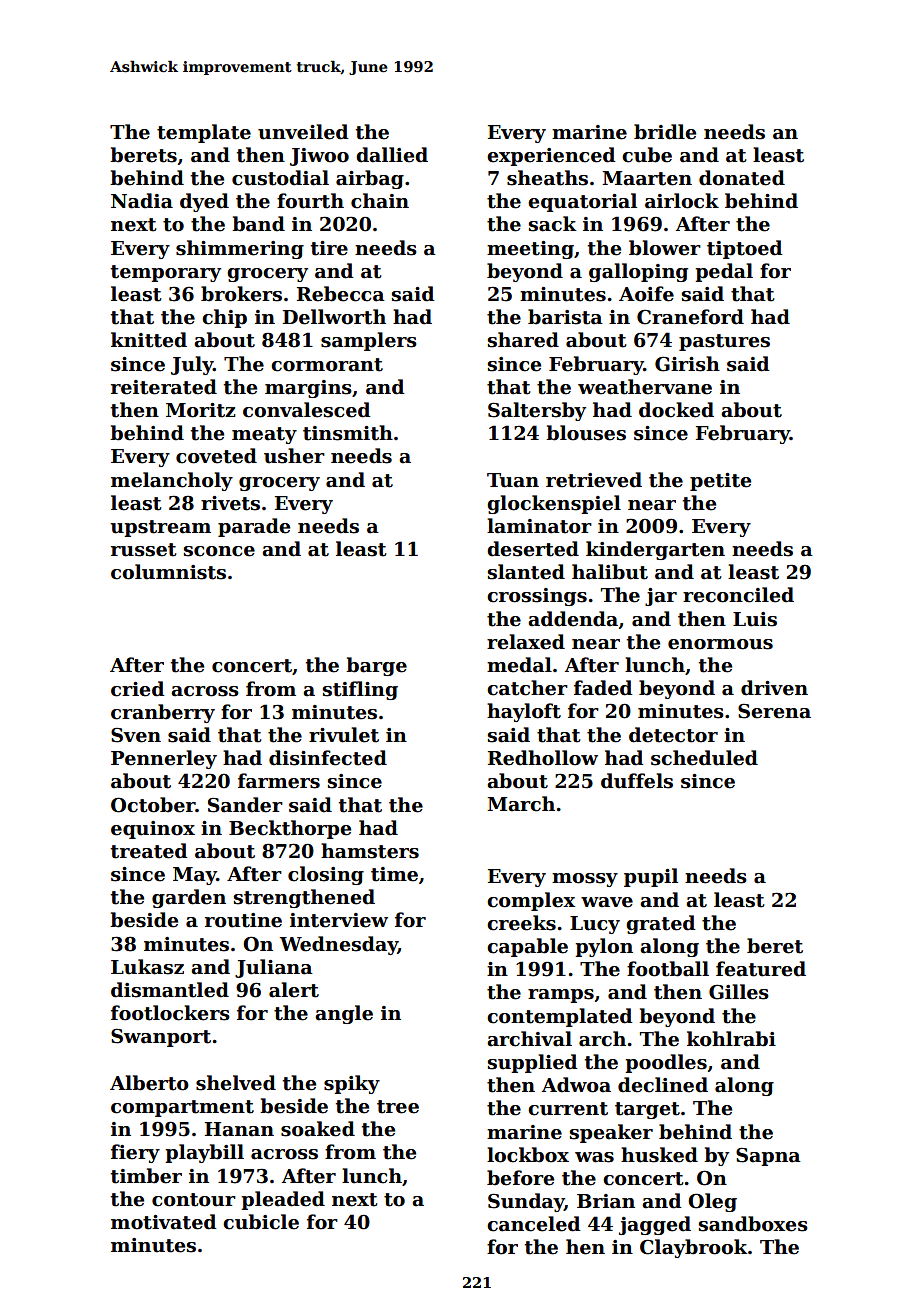 This screenshot has height=1314, width=924. I want to click on donated, so click(742, 178).
